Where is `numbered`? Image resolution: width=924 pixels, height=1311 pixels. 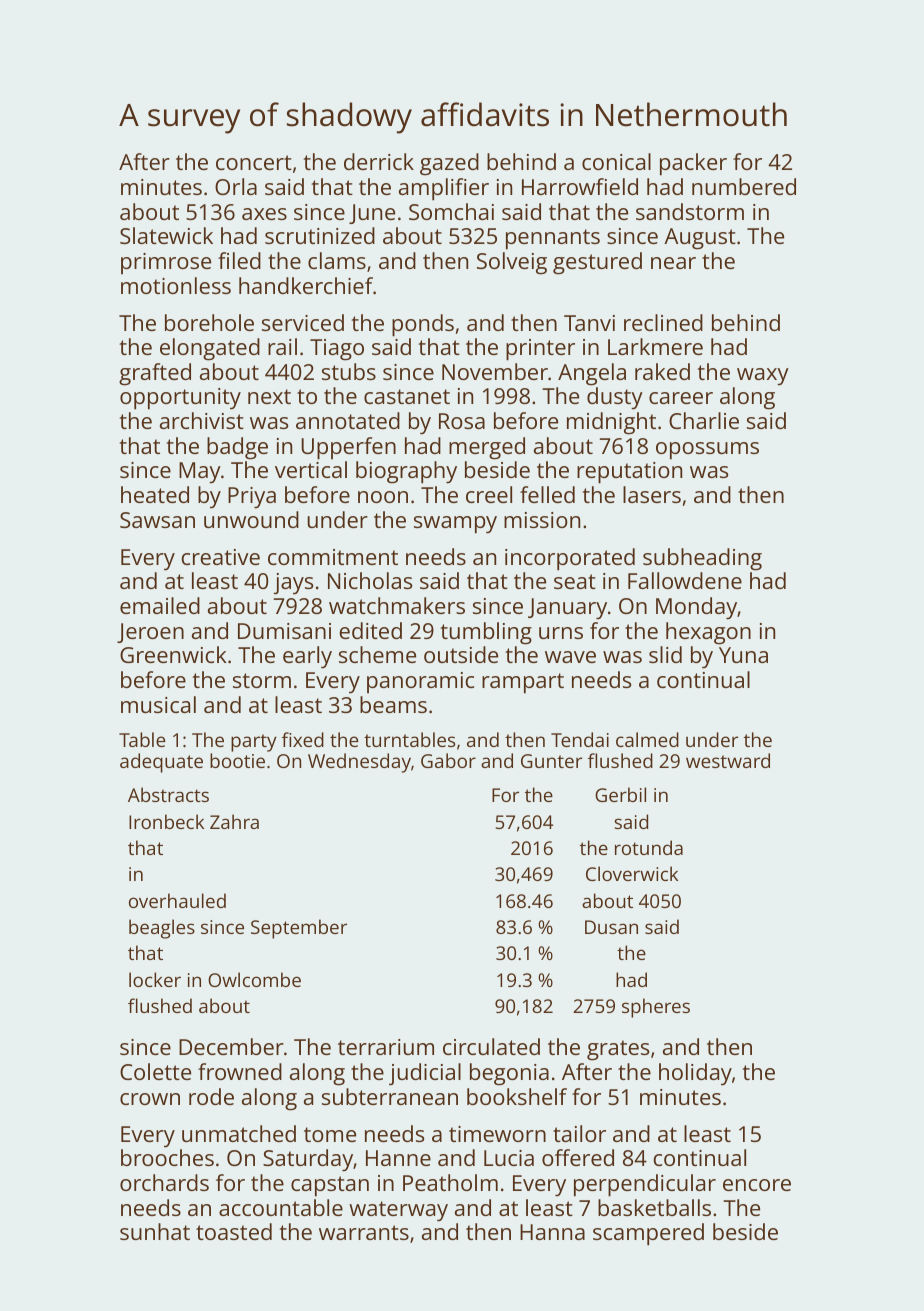 numbered is located at coordinates (744, 186).
